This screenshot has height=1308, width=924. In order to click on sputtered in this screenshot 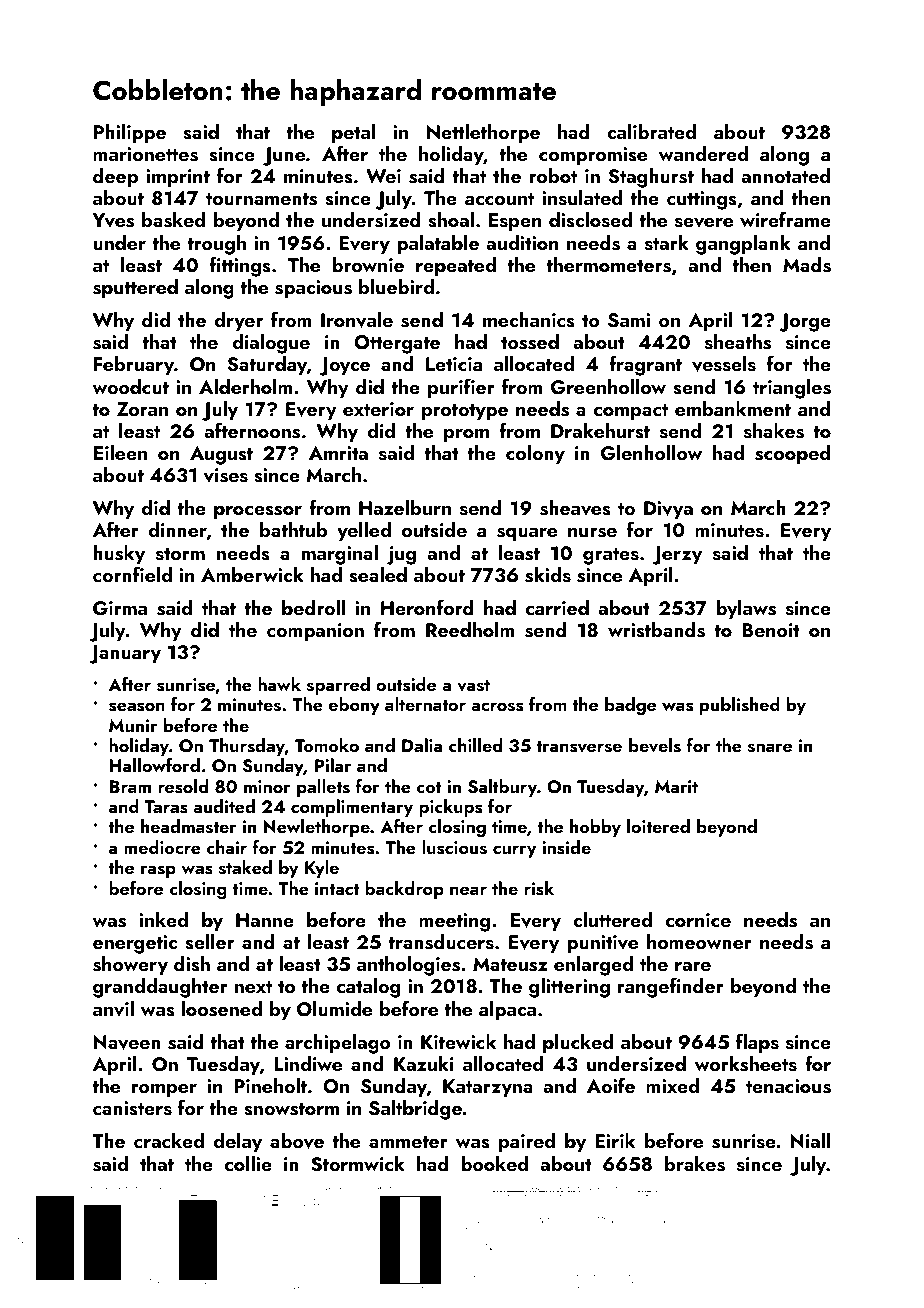, I will do `click(135, 289)`.
